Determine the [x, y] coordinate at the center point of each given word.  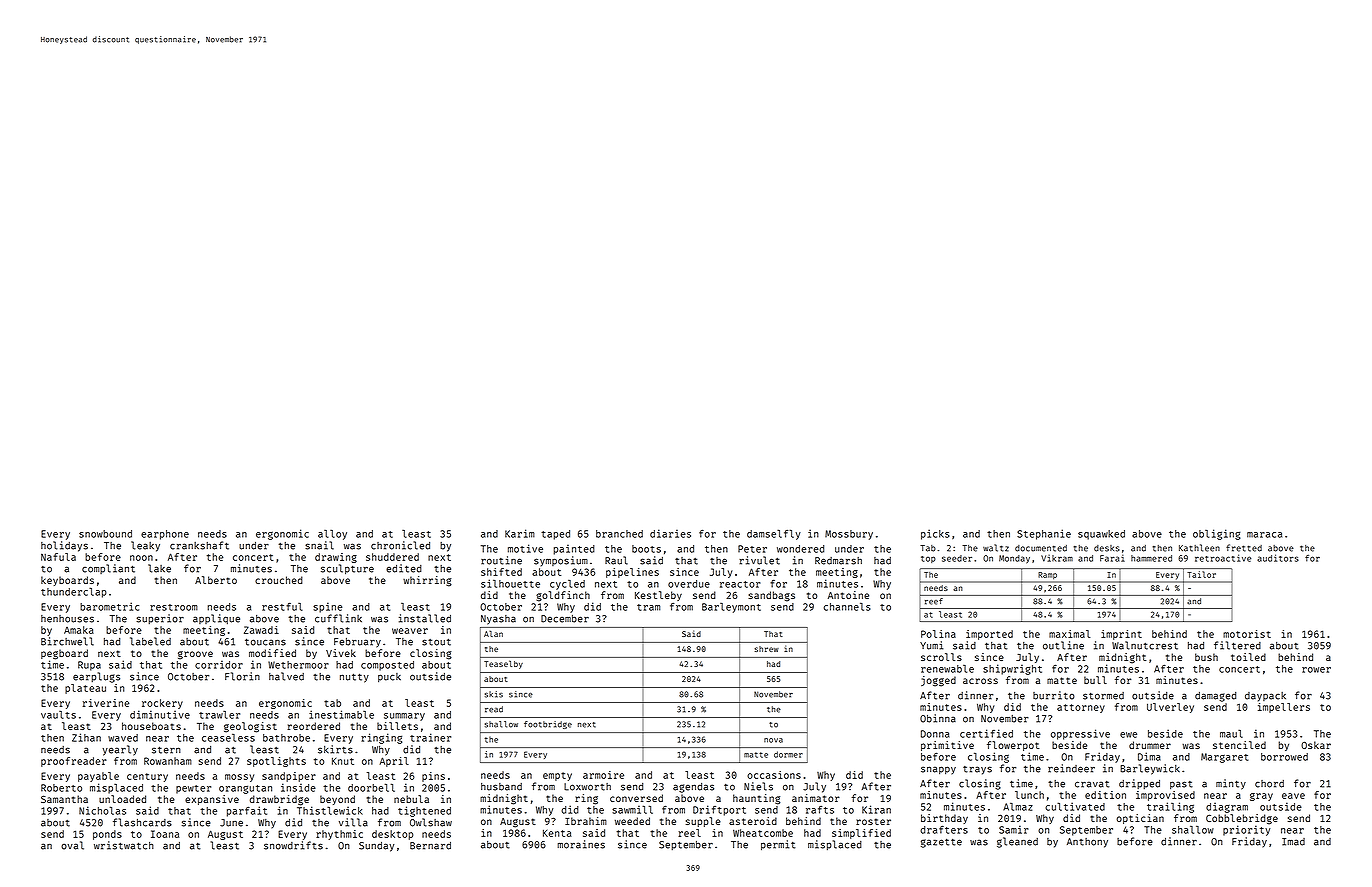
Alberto [216, 580]
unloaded [122, 799]
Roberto [61, 788]
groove [195, 655]
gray [1261, 797]
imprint [1121, 635]
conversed [636, 798]
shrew [766, 649]
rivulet [759, 560]
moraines [581, 844]
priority [1246, 830]
